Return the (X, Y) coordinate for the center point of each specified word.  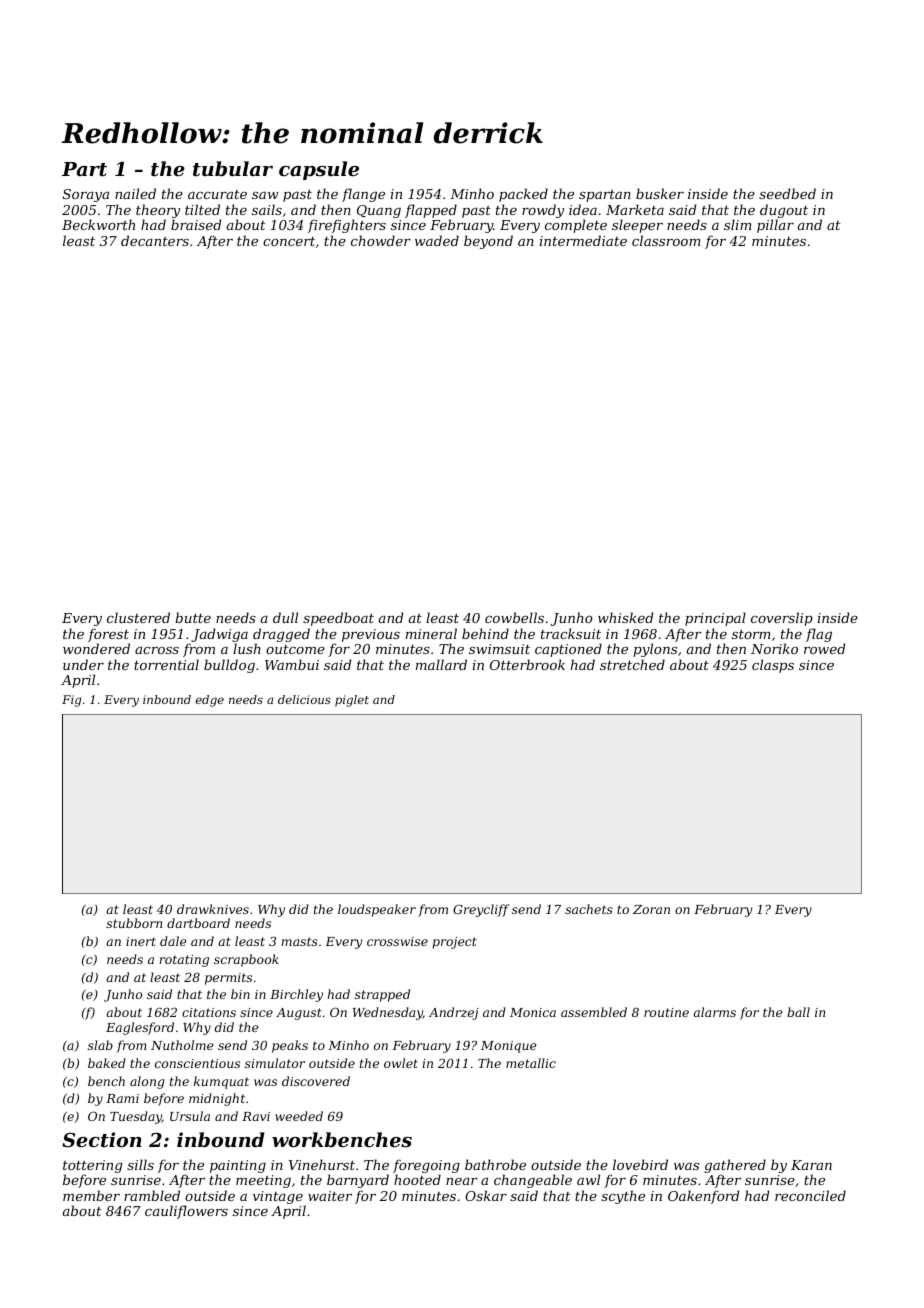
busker (660, 193)
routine (666, 1012)
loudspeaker (377, 910)
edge (210, 701)
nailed (135, 193)
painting (238, 1166)
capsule (319, 170)
